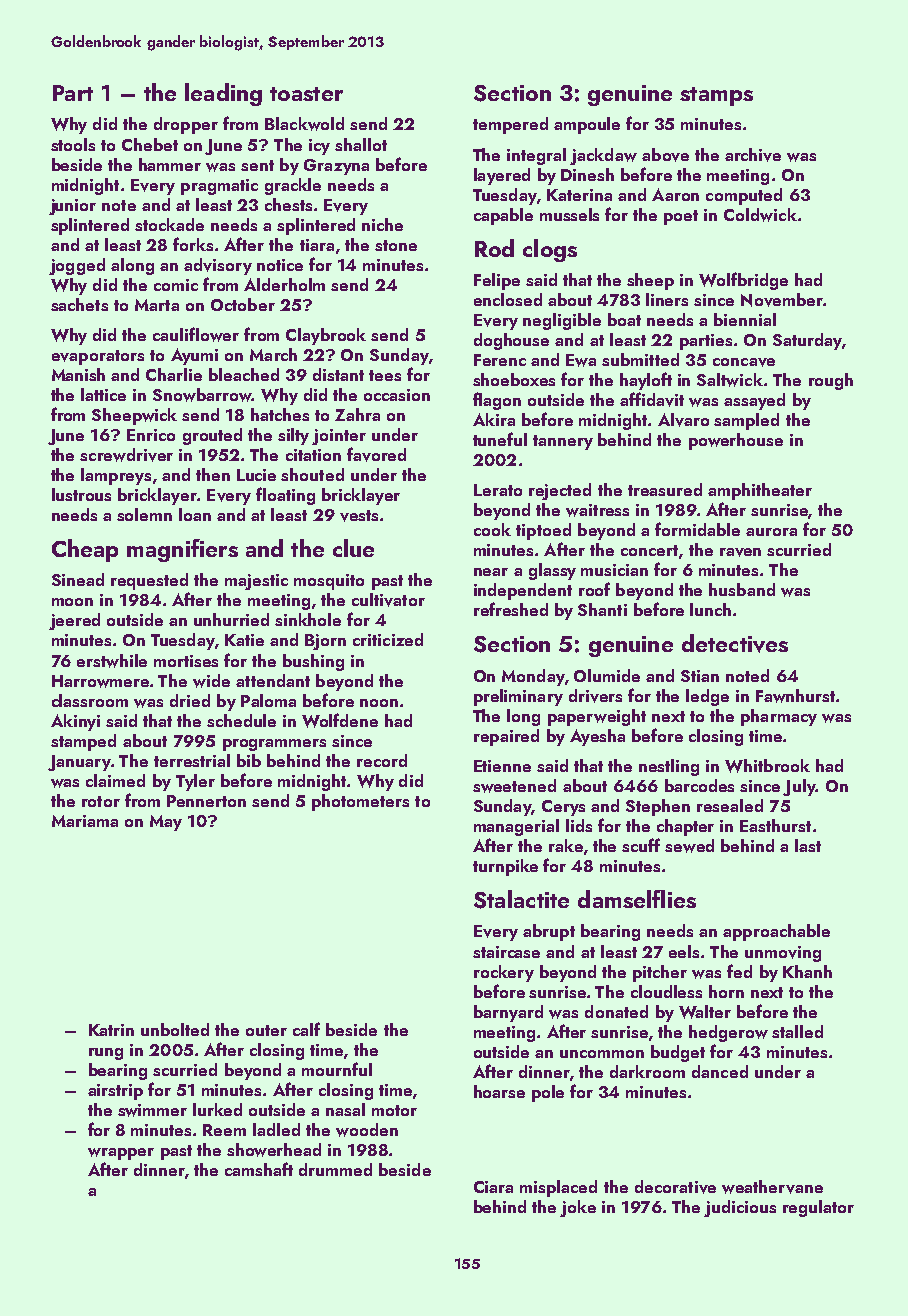 The image size is (908, 1316). Describe the element at coordinates (193, 244) in the screenshot. I see `forks` at that location.
